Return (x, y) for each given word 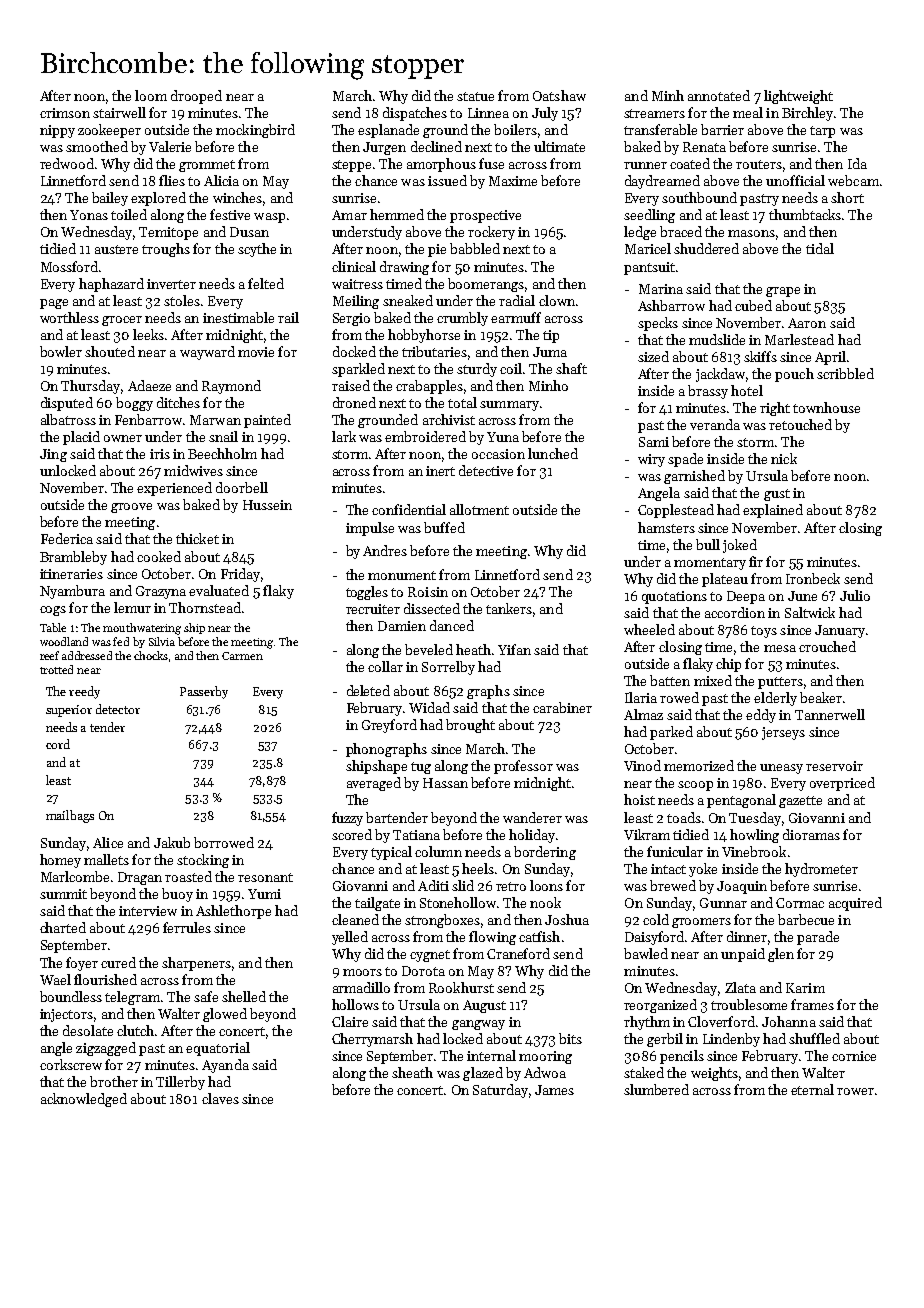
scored (352, 834)
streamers (654, 113)
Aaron (807, 323)
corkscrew (71, 1064)
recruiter (373, 609)
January (840, 631)
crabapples (429, 387)
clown (557, 300)
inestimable (238, 317)
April (830, 358)
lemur (132, 607)
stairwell (119, 112)
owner (123, 438)
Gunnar (723, 903)
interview (148, 911)
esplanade (388, 131)
